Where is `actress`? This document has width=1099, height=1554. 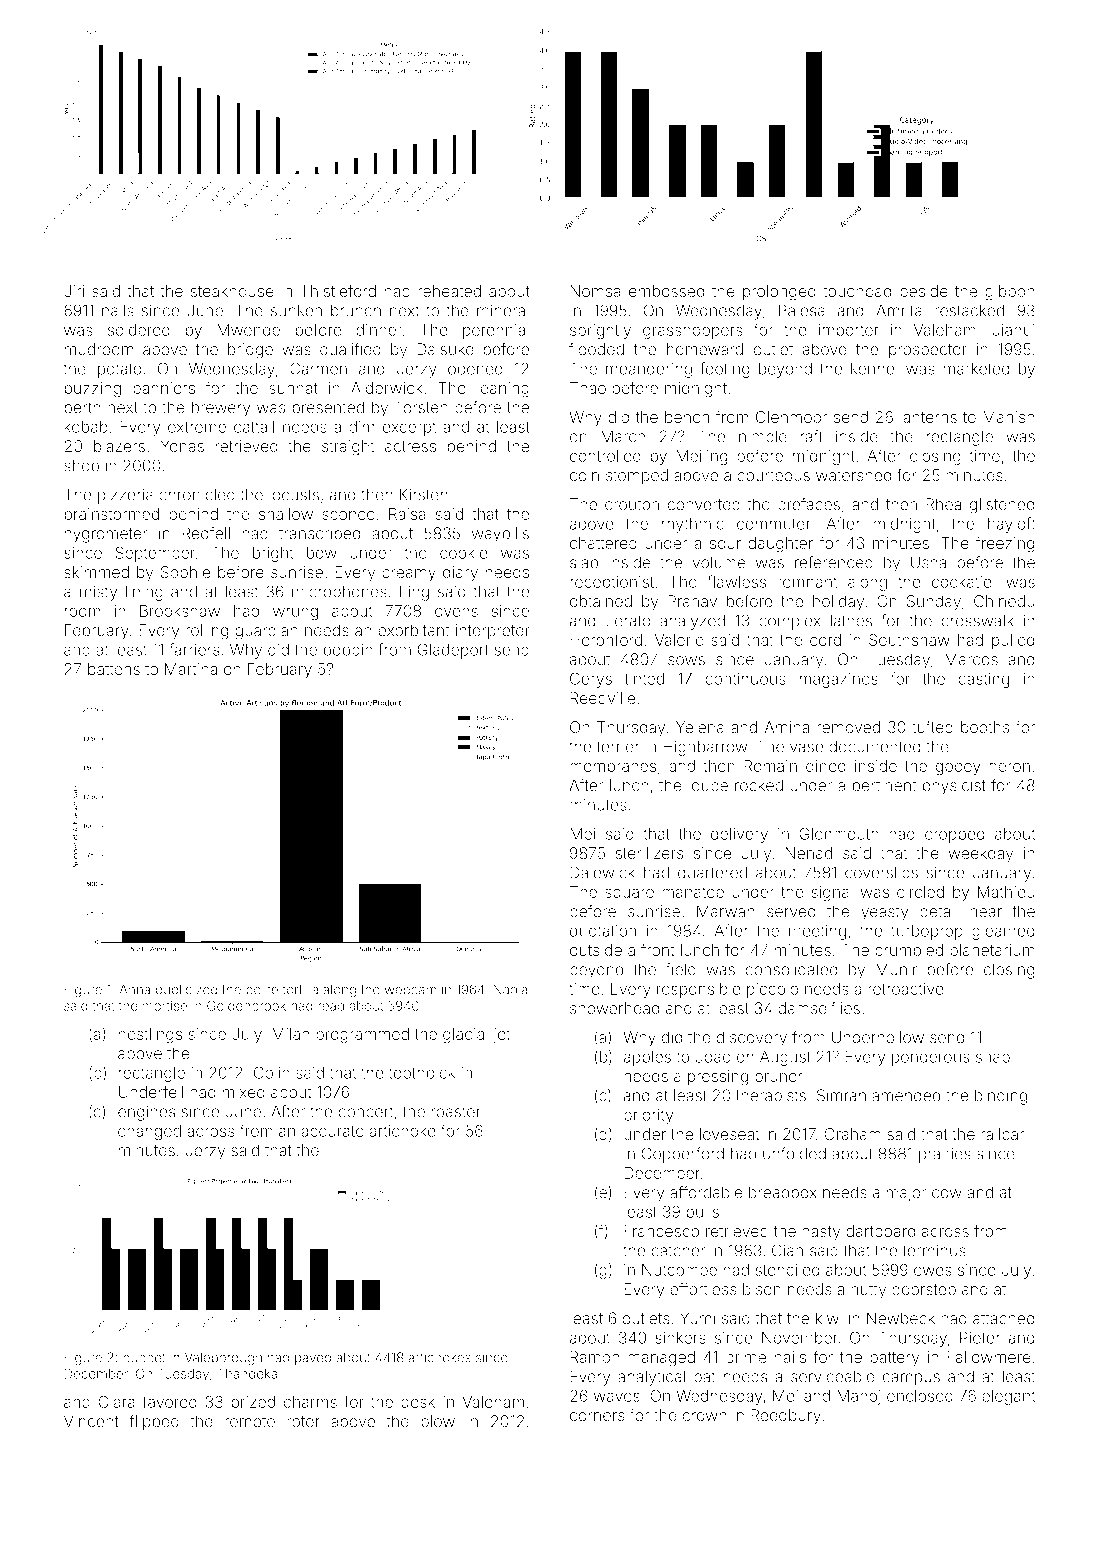
actress is located at coordinates (410, 446).
